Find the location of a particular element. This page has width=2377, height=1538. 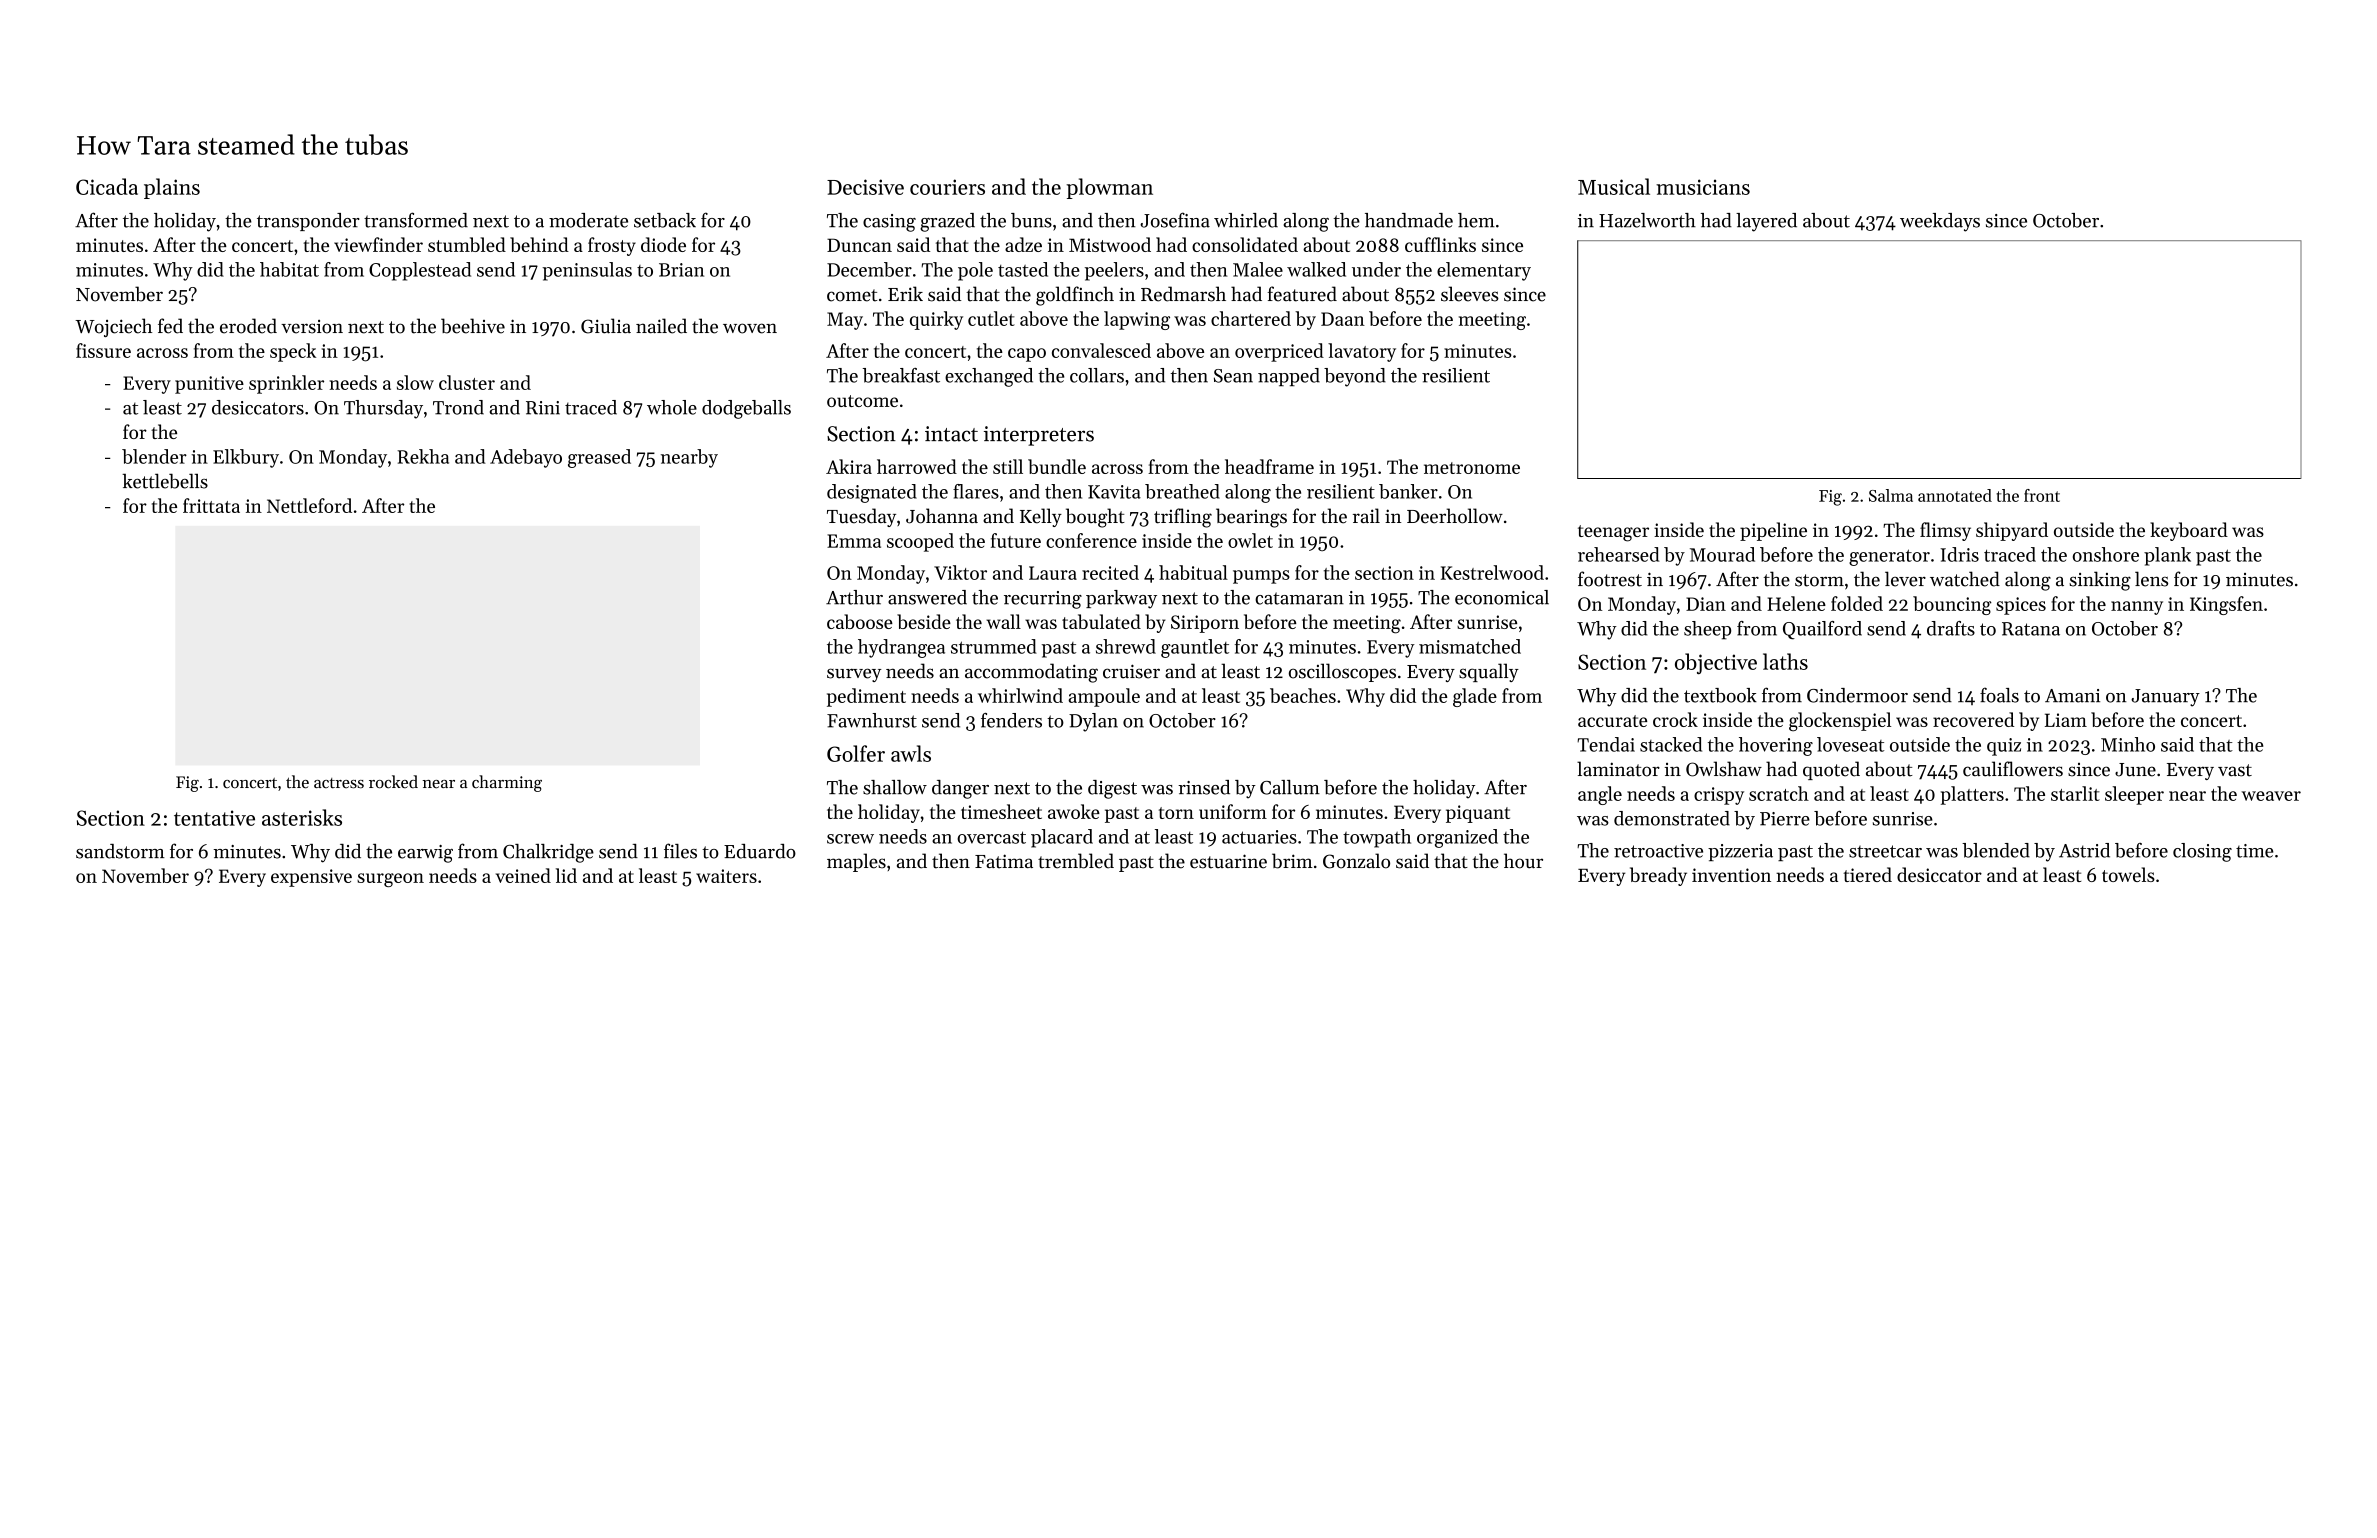

Arthur is located at coordinates (854, 597).
